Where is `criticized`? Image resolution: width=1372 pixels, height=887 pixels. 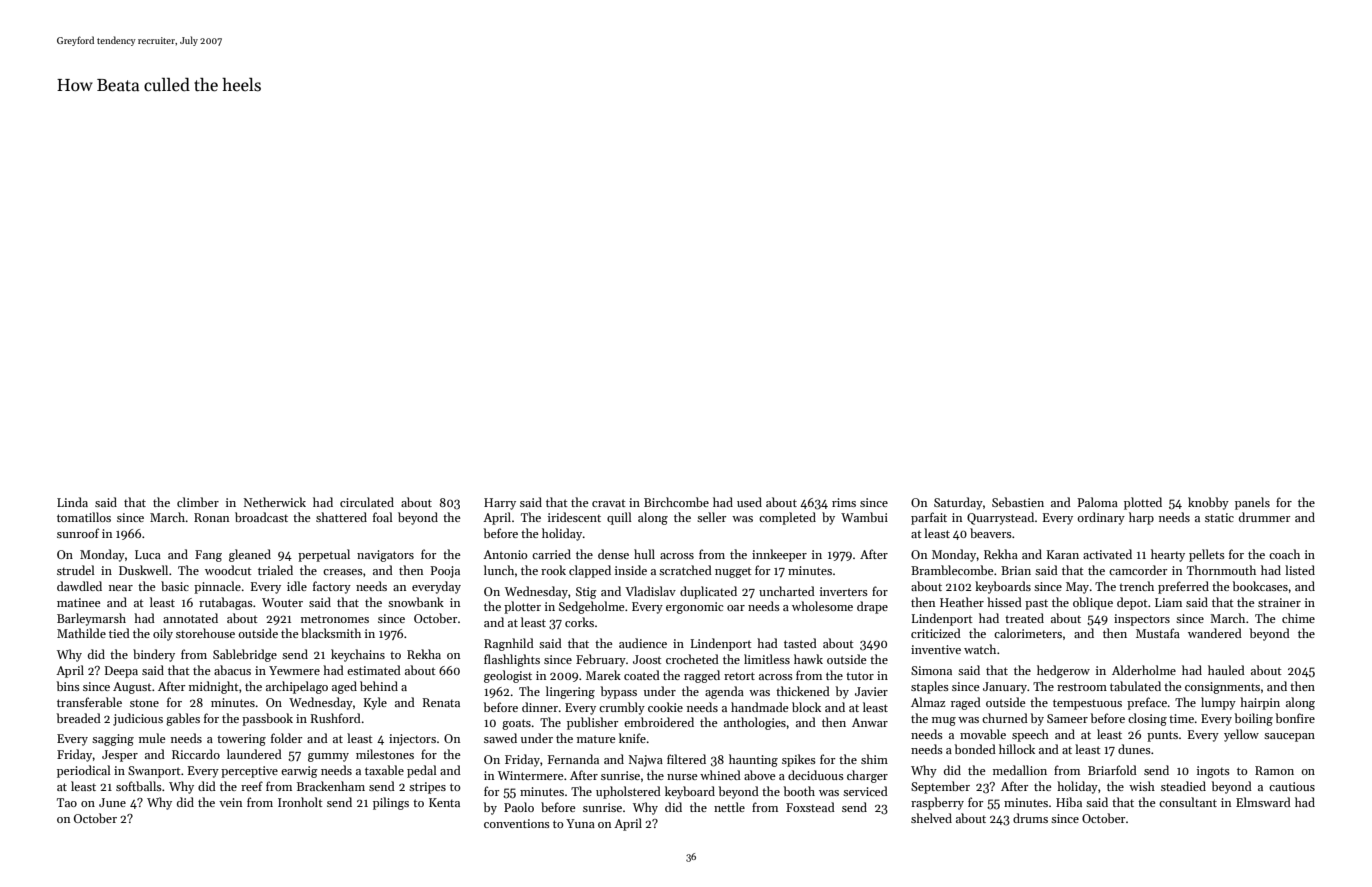 criticized is located at coordinates (936, 633).
